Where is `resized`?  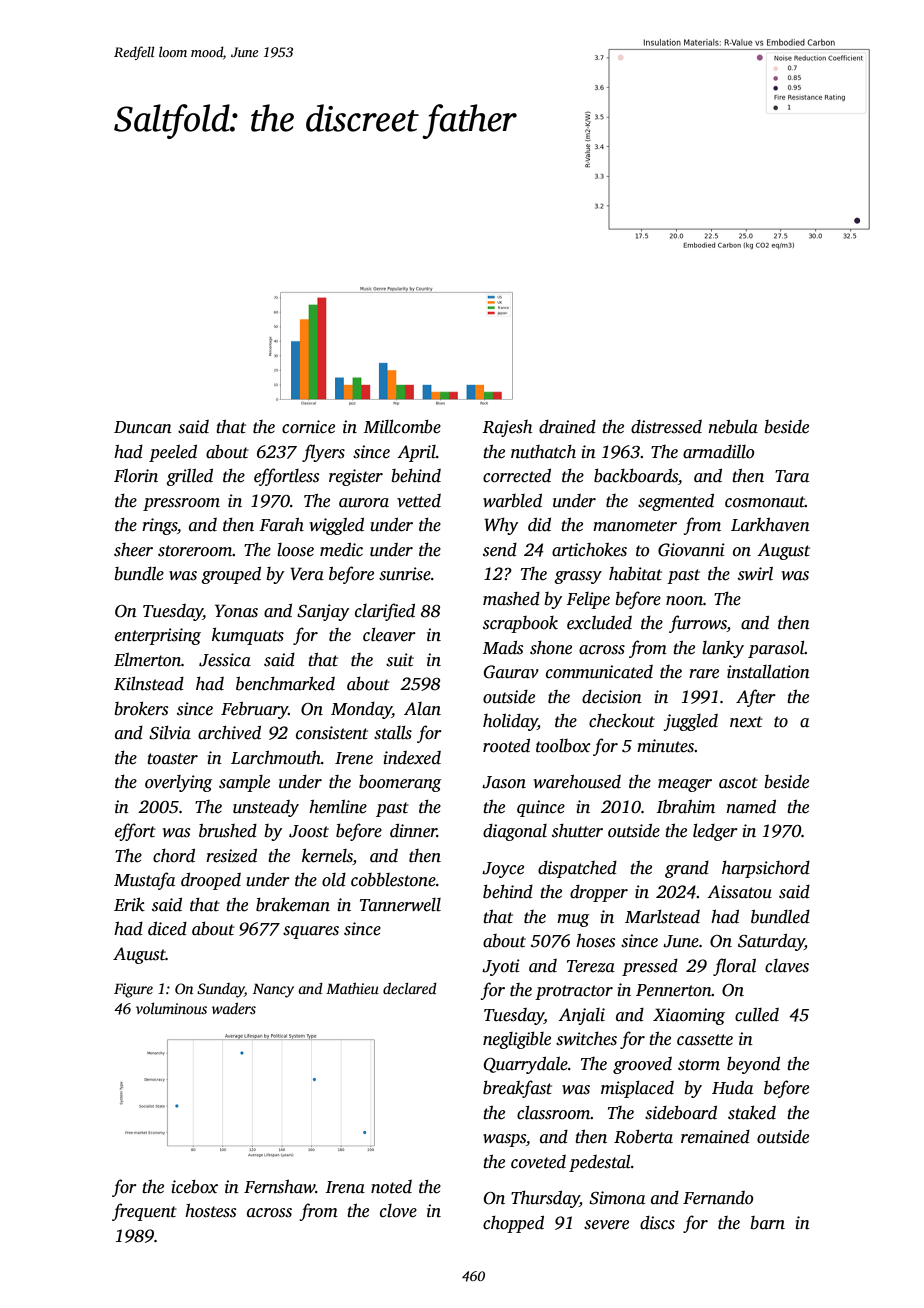
resized is located at coordinates (231, 856).
